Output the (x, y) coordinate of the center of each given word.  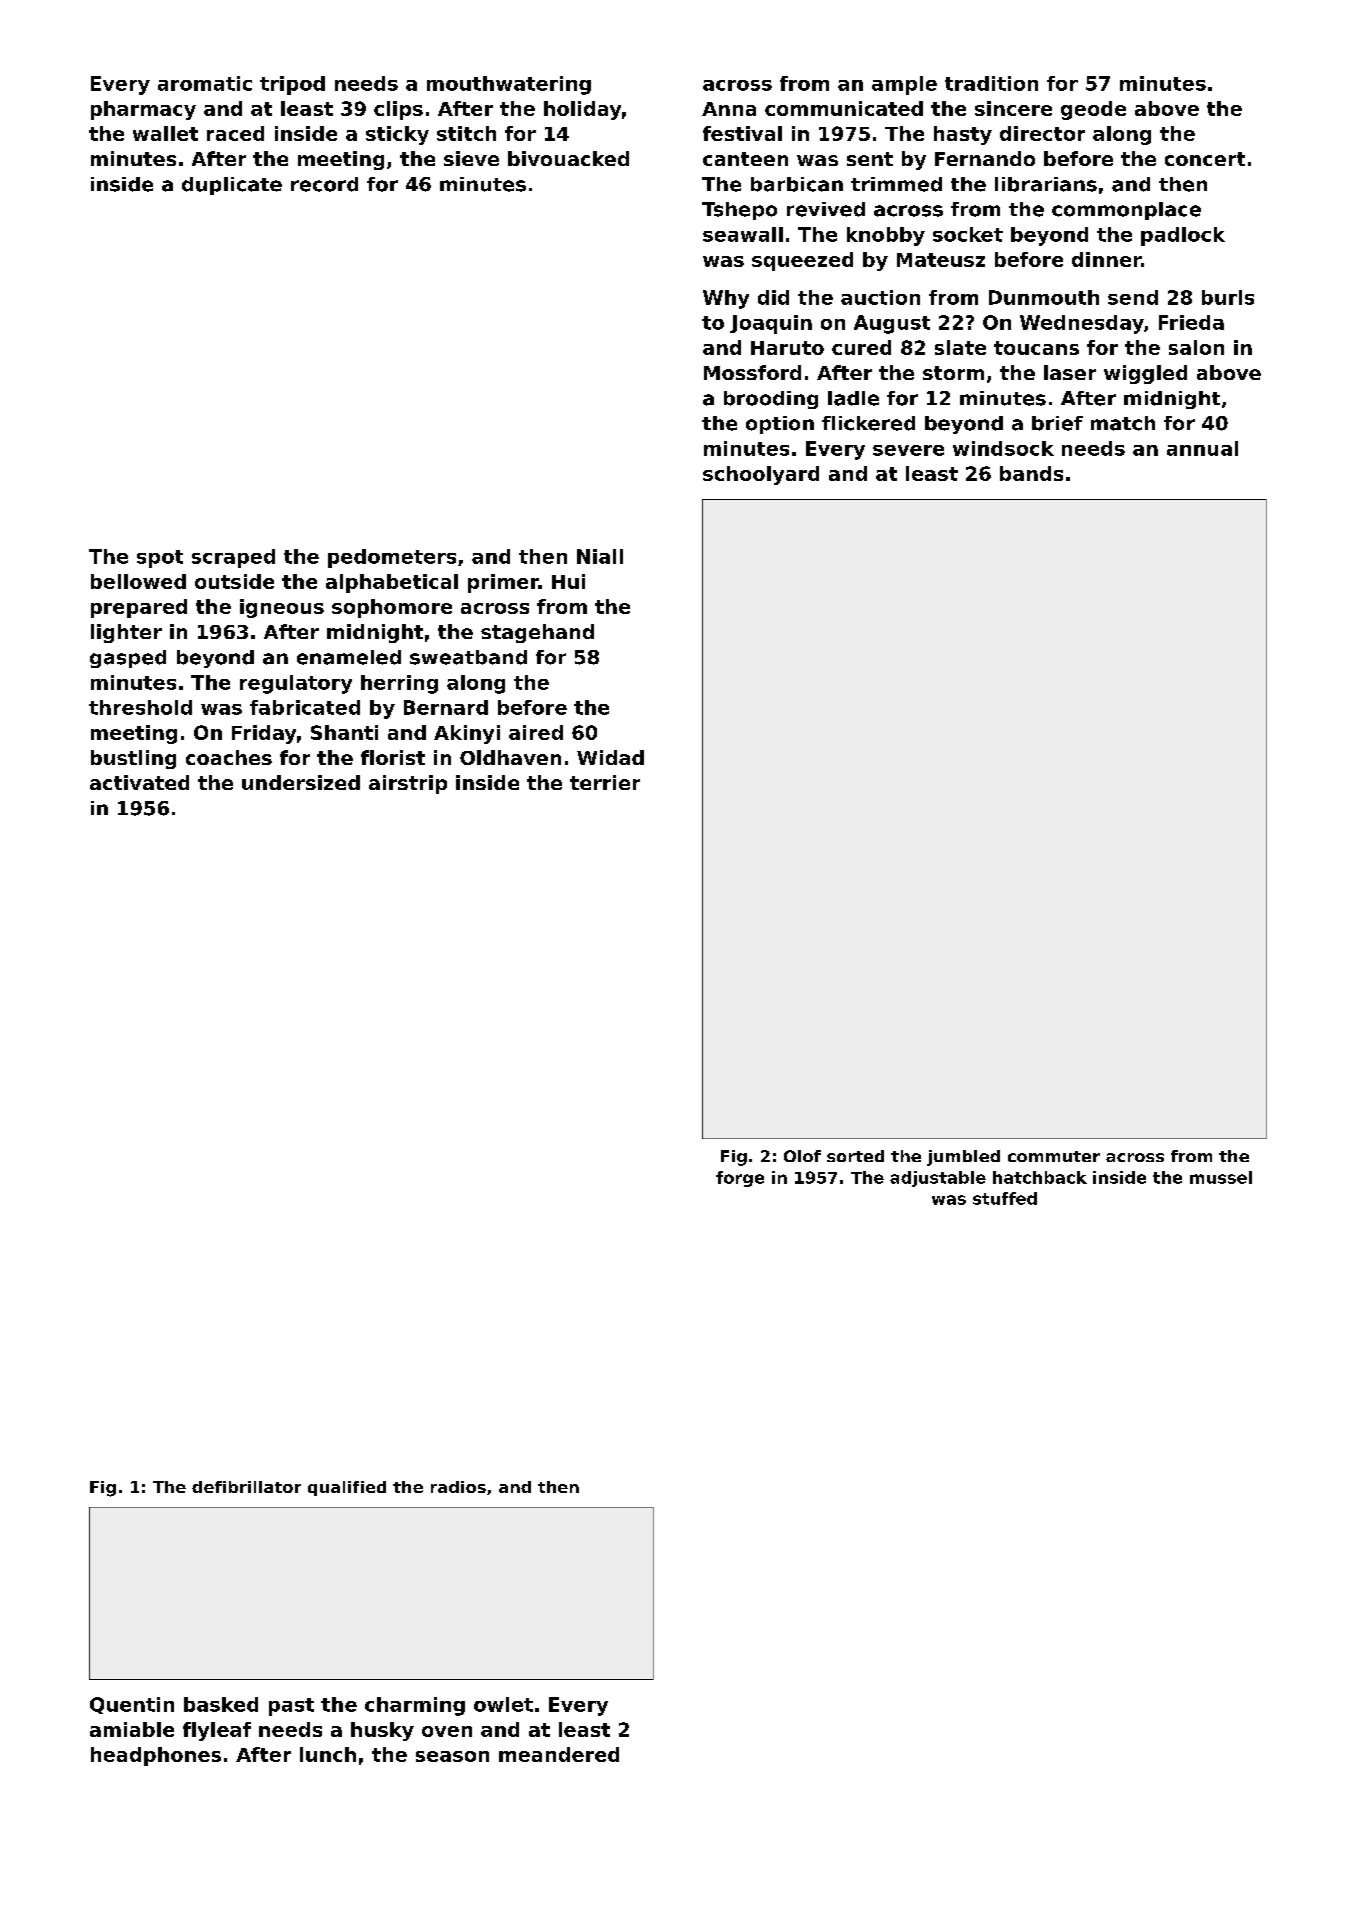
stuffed (1005, 1198)
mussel (1221, 1177)
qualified (347, 1488)
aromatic (205, 83)
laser (1070, 372)
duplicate (232, 186)
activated (139, 782)
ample (904, 85)
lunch (328, 1754)
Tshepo (739, 211)
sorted (855, 1156)
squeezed (802, 261)
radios (458, 1487)
